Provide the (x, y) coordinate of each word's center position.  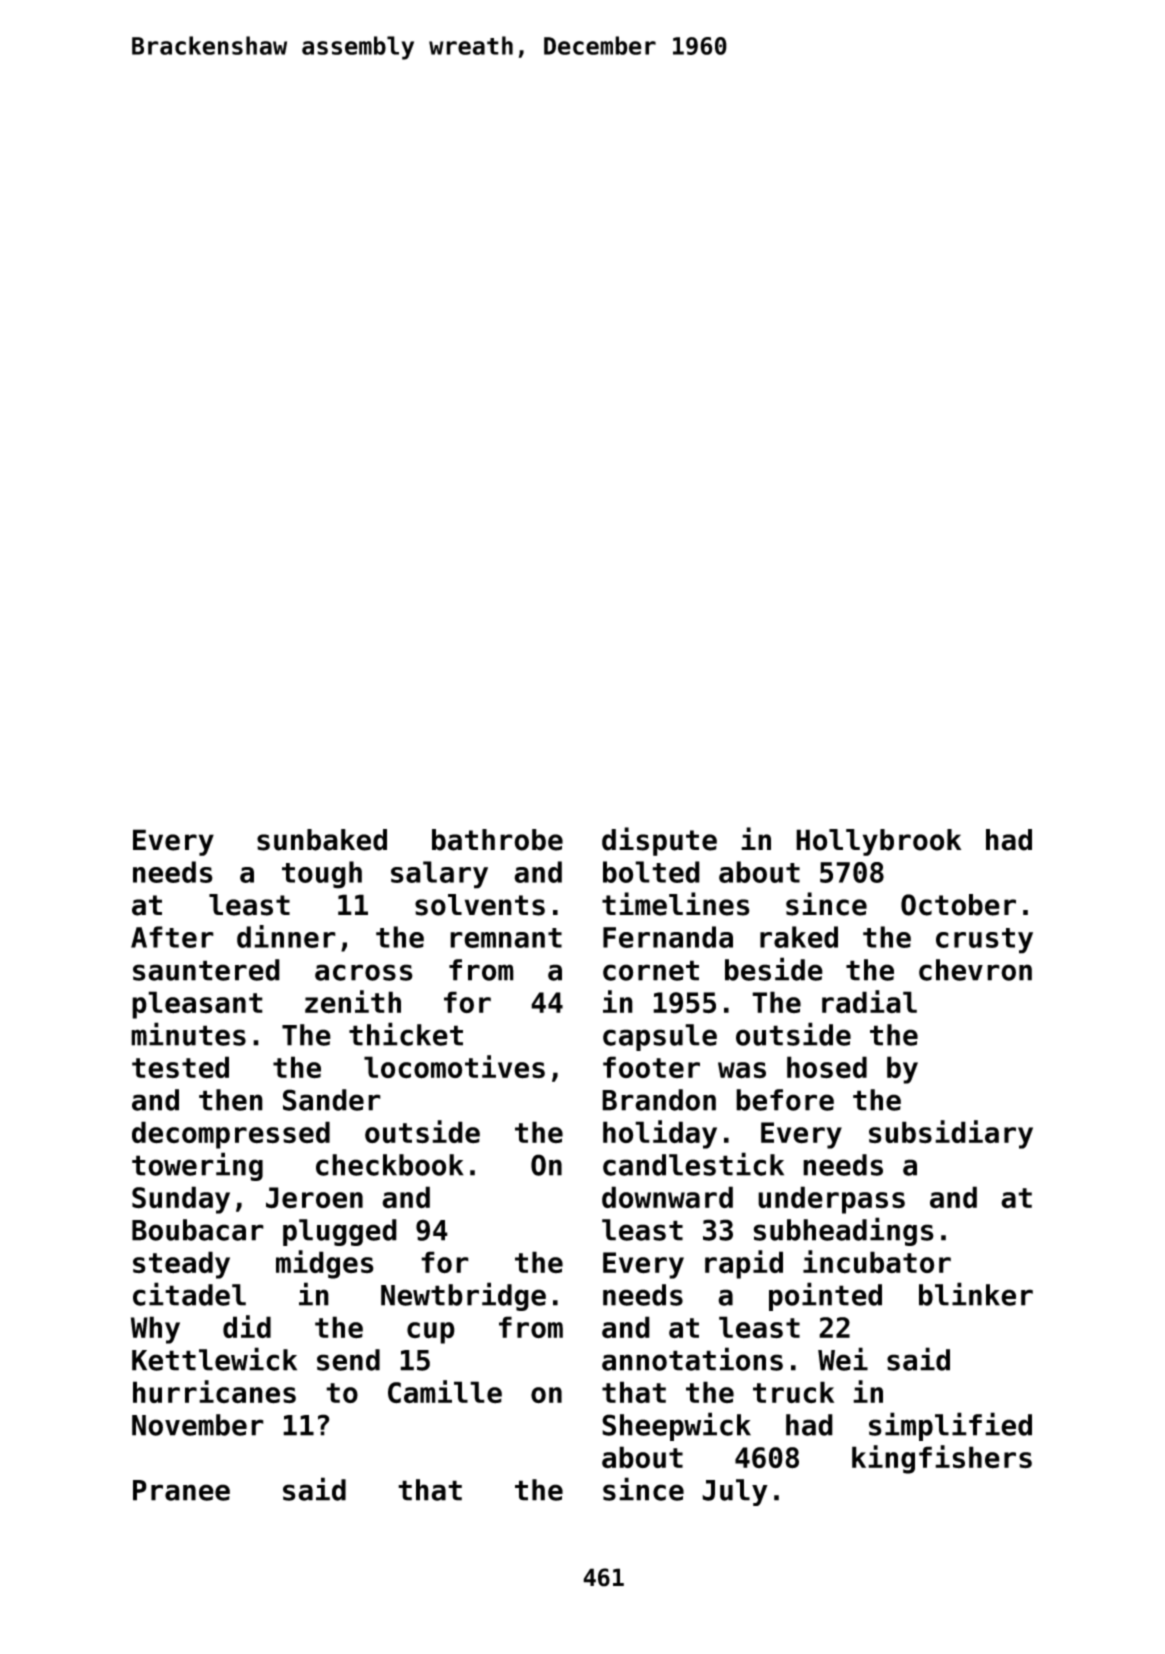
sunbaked (322, 840)
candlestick (693, 1164)
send (348, 1360)
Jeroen (314, 1198)
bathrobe (497, 840)
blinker (976, 1294)
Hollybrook (878, 842)
